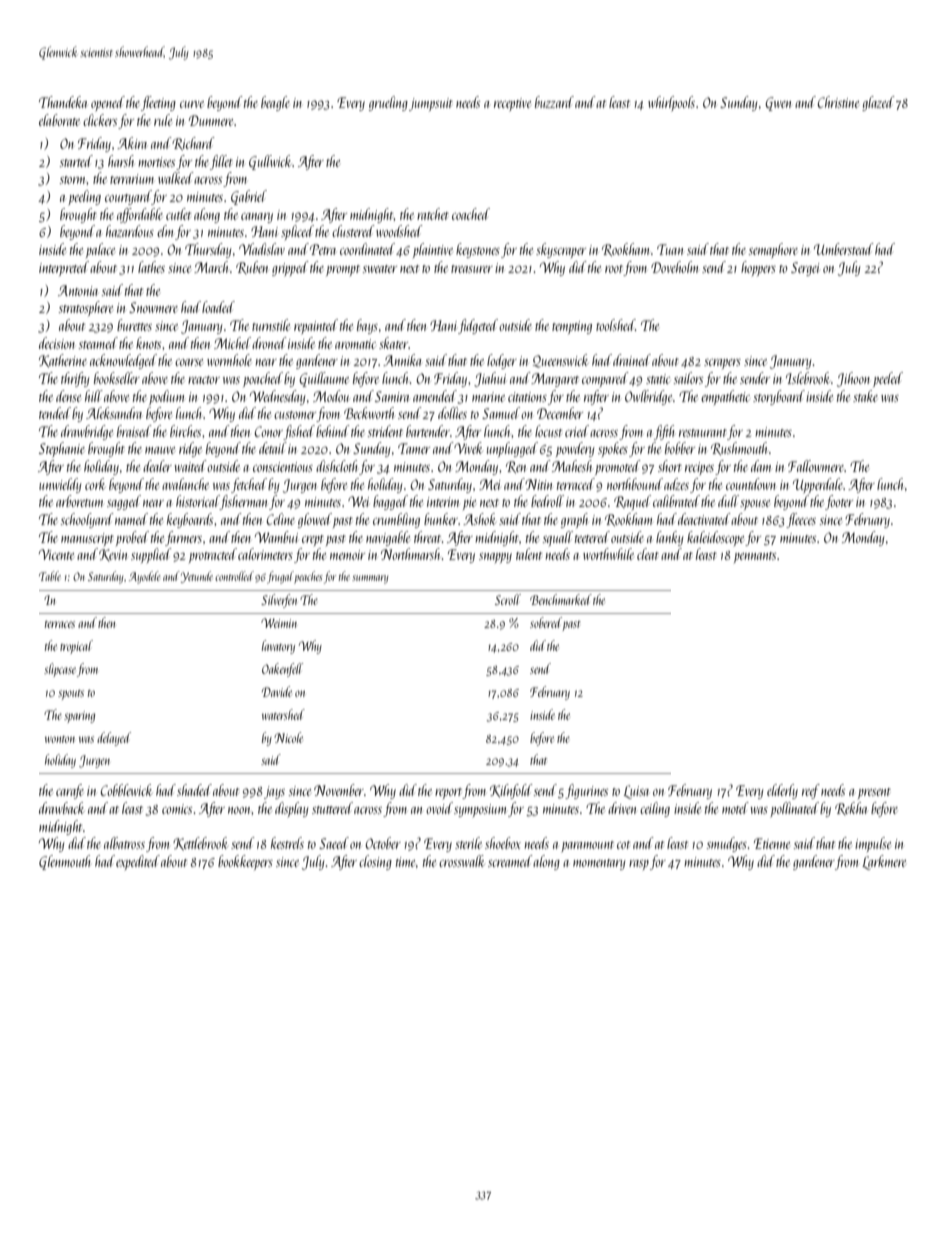 The height and width of the document is (1233, 952). What do you see at coordinates (158, 103) in the document?
I see `fleeting` at bounding box center [158, 103].
